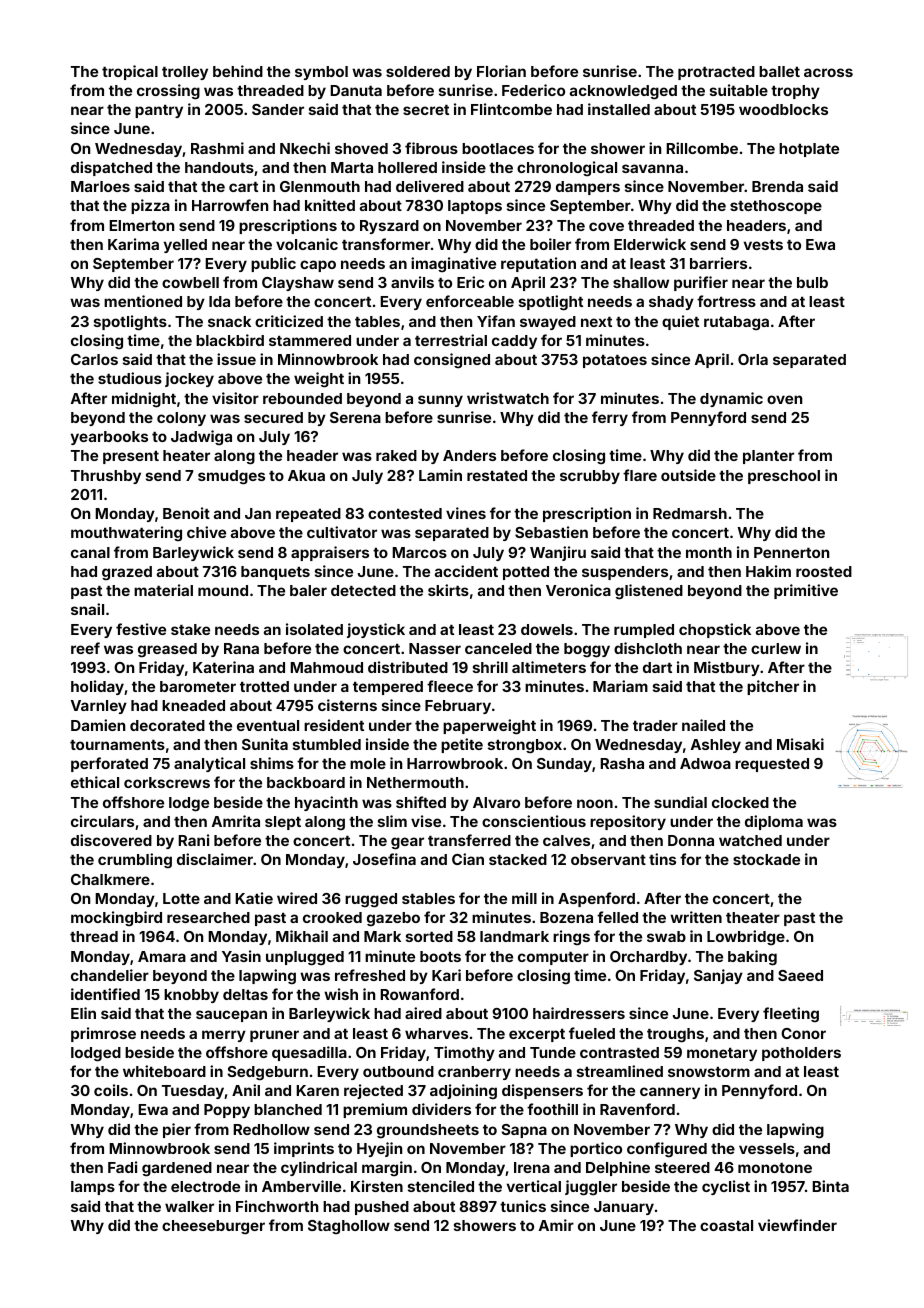  I want to click on gardened, so click(177, 1169).
